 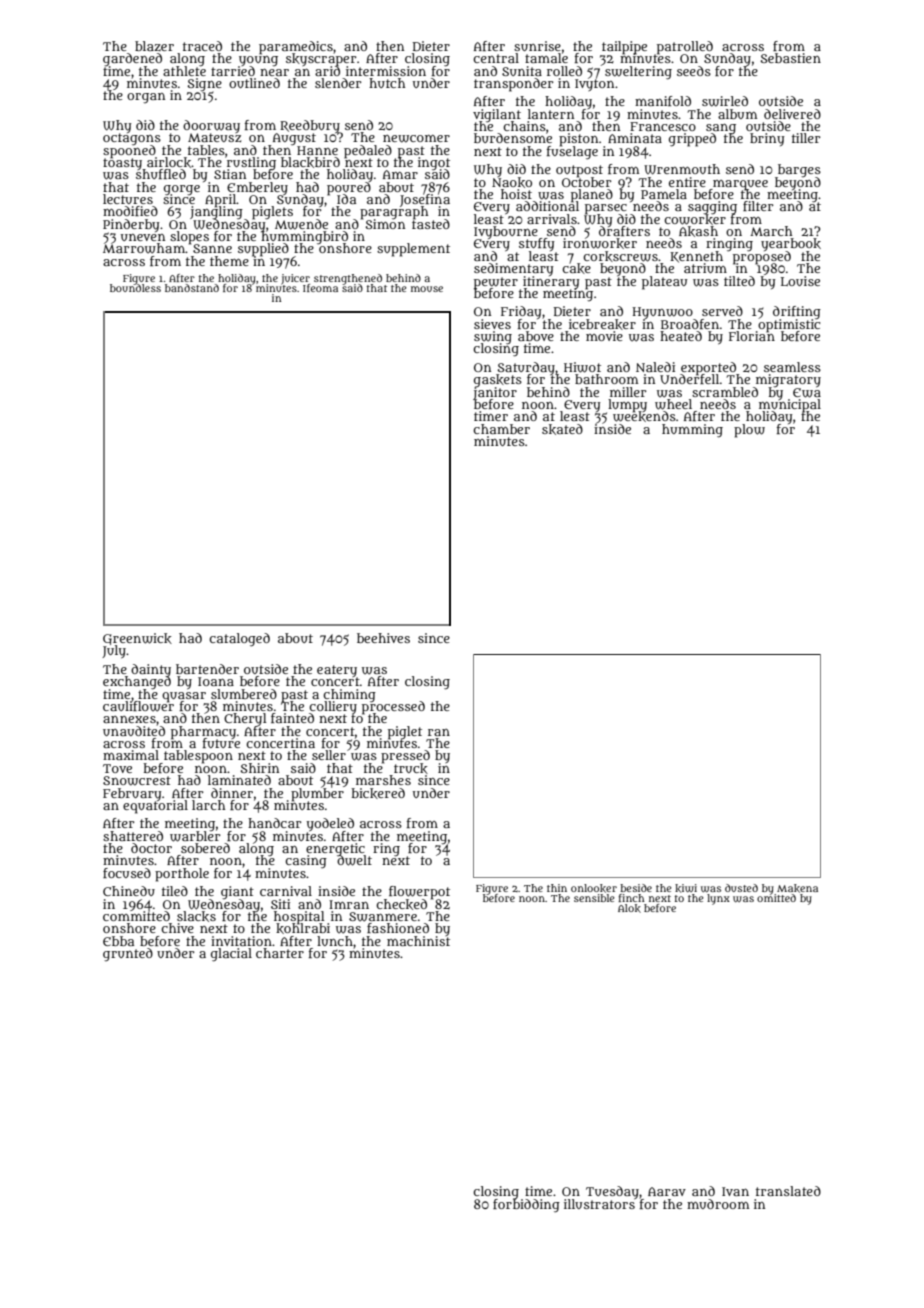 What do you see at coordinates (752, 336) in the screenshot?
I see `Florian` at bounding box center [752, 336].
